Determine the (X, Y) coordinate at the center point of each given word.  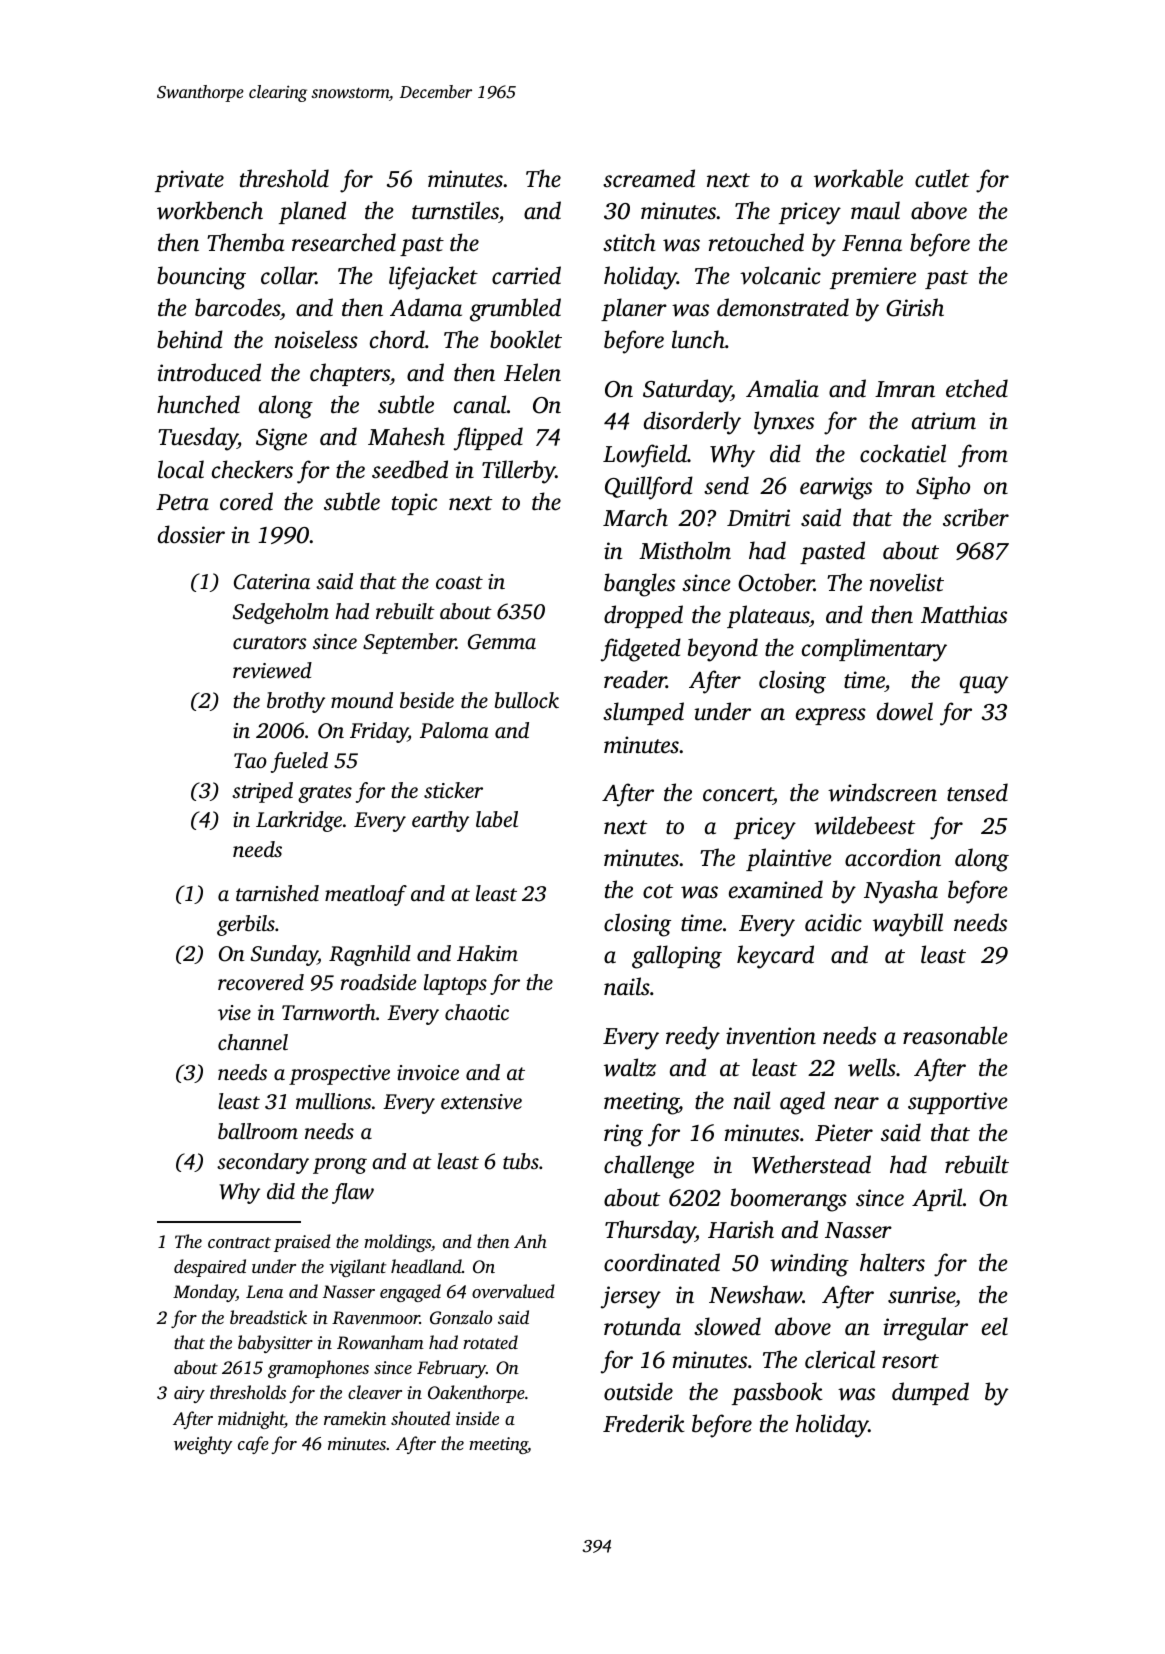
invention (771, 1036)
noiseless (316, 339)
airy (189, 1394)
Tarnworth (329, 1012)
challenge (649, 1167)
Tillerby (519, 472)
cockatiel (903, 453)
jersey (631, 1297)
